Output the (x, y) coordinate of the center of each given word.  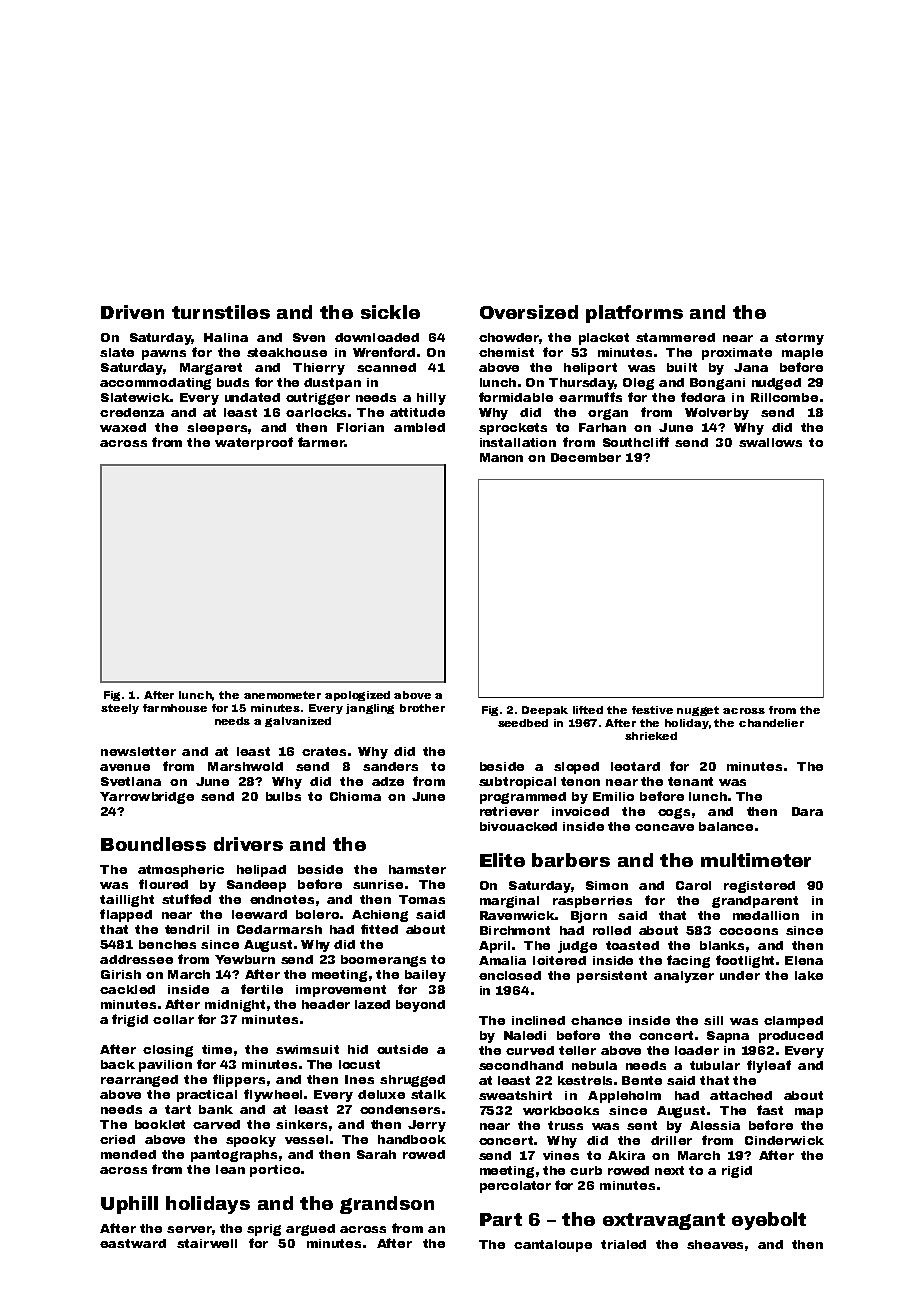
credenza (132, 412)
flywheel (273, 1095)
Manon (501, 457)
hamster (417, 869)
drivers (248, 844)
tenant (690, 781)
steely (120, 709)
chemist (506, 352)
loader (697, 1050)
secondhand (521, 1065)
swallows (770, 442)
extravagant (664, 1221)
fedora (703, 397)
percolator (515, 1187)
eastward (133, 1243)
